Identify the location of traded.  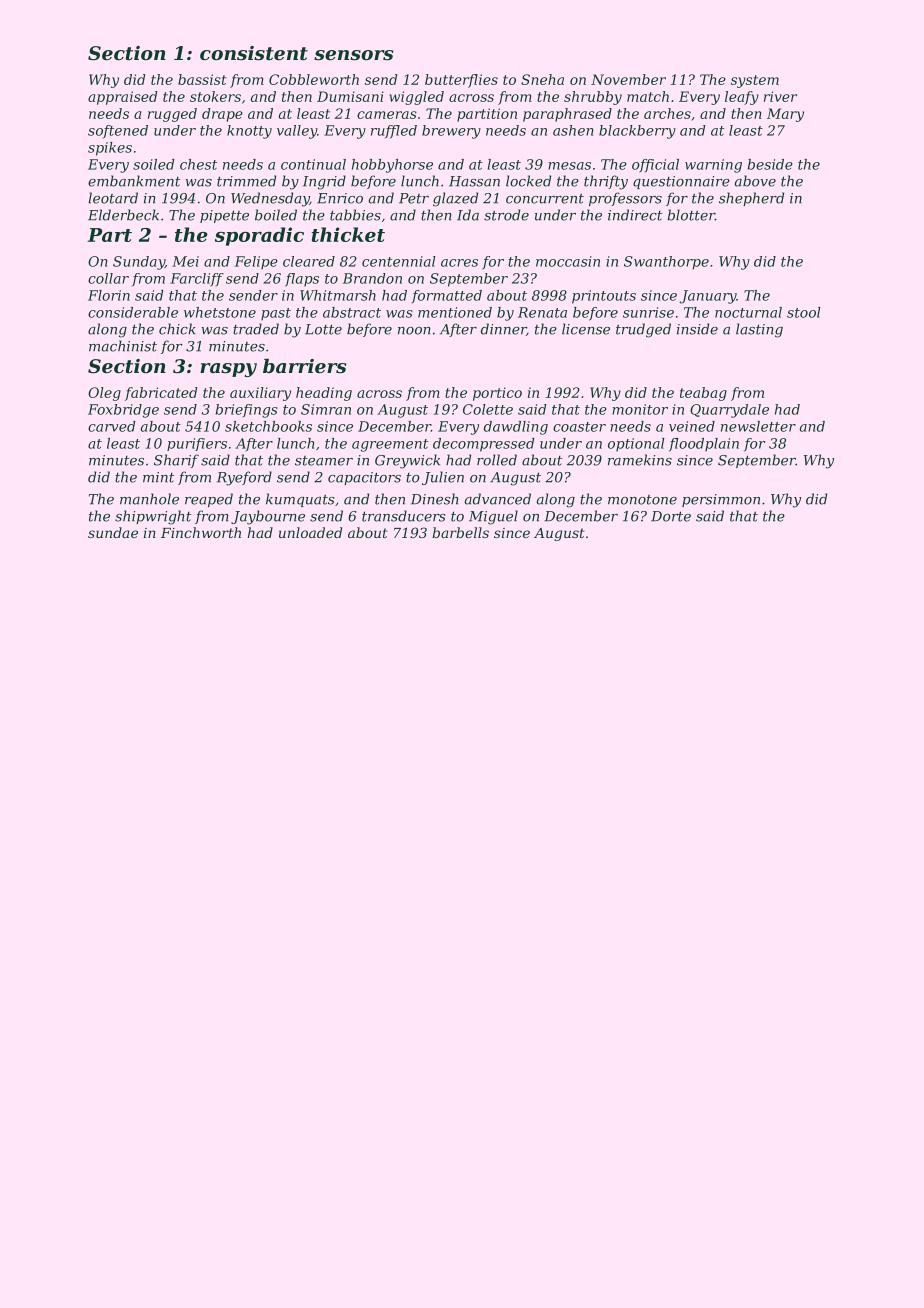
(256, 329).
